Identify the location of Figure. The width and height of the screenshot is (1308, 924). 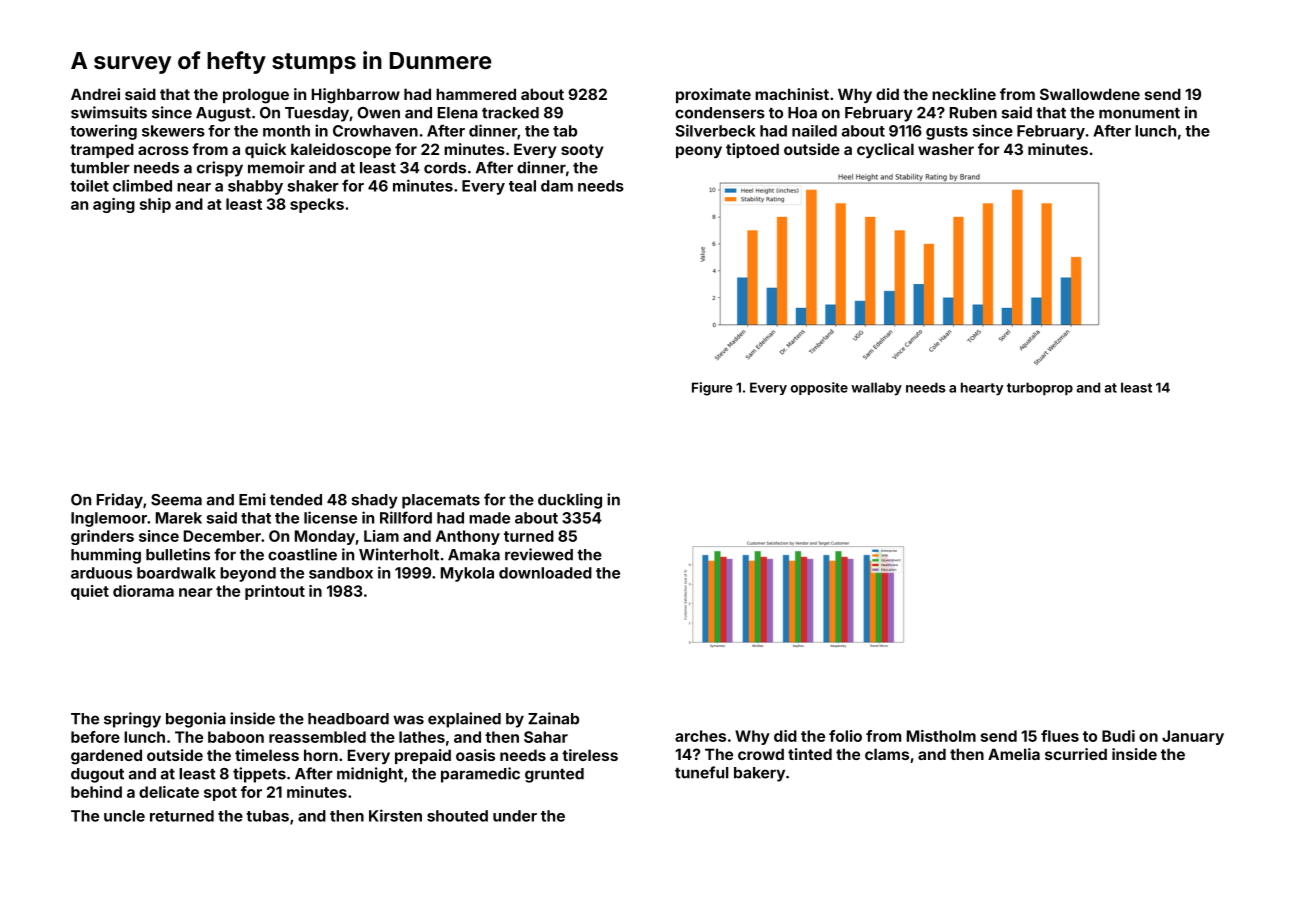
(712, 389).
